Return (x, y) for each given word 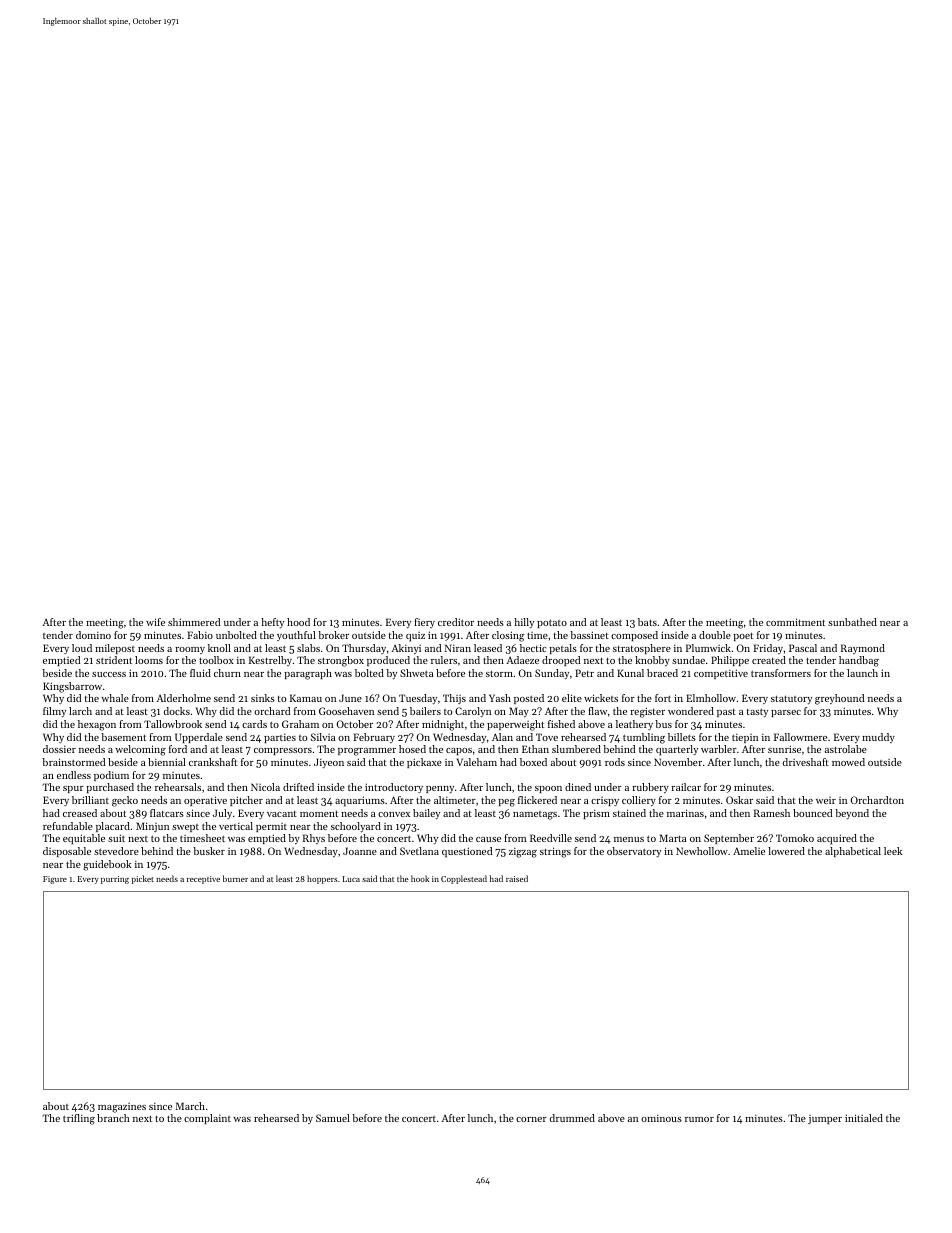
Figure (55, 880)
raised (517, 878)
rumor (699, 1119)
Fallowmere (800, 737)
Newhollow (702, 851)
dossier (59, 749)
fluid (200, 673)
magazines (122, 1108)
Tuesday (418, 699)
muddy (878, 738)
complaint (207, 1119)
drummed (572, 1118)
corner (531, 1119)
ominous (661, 1118)
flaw (597, 711)
